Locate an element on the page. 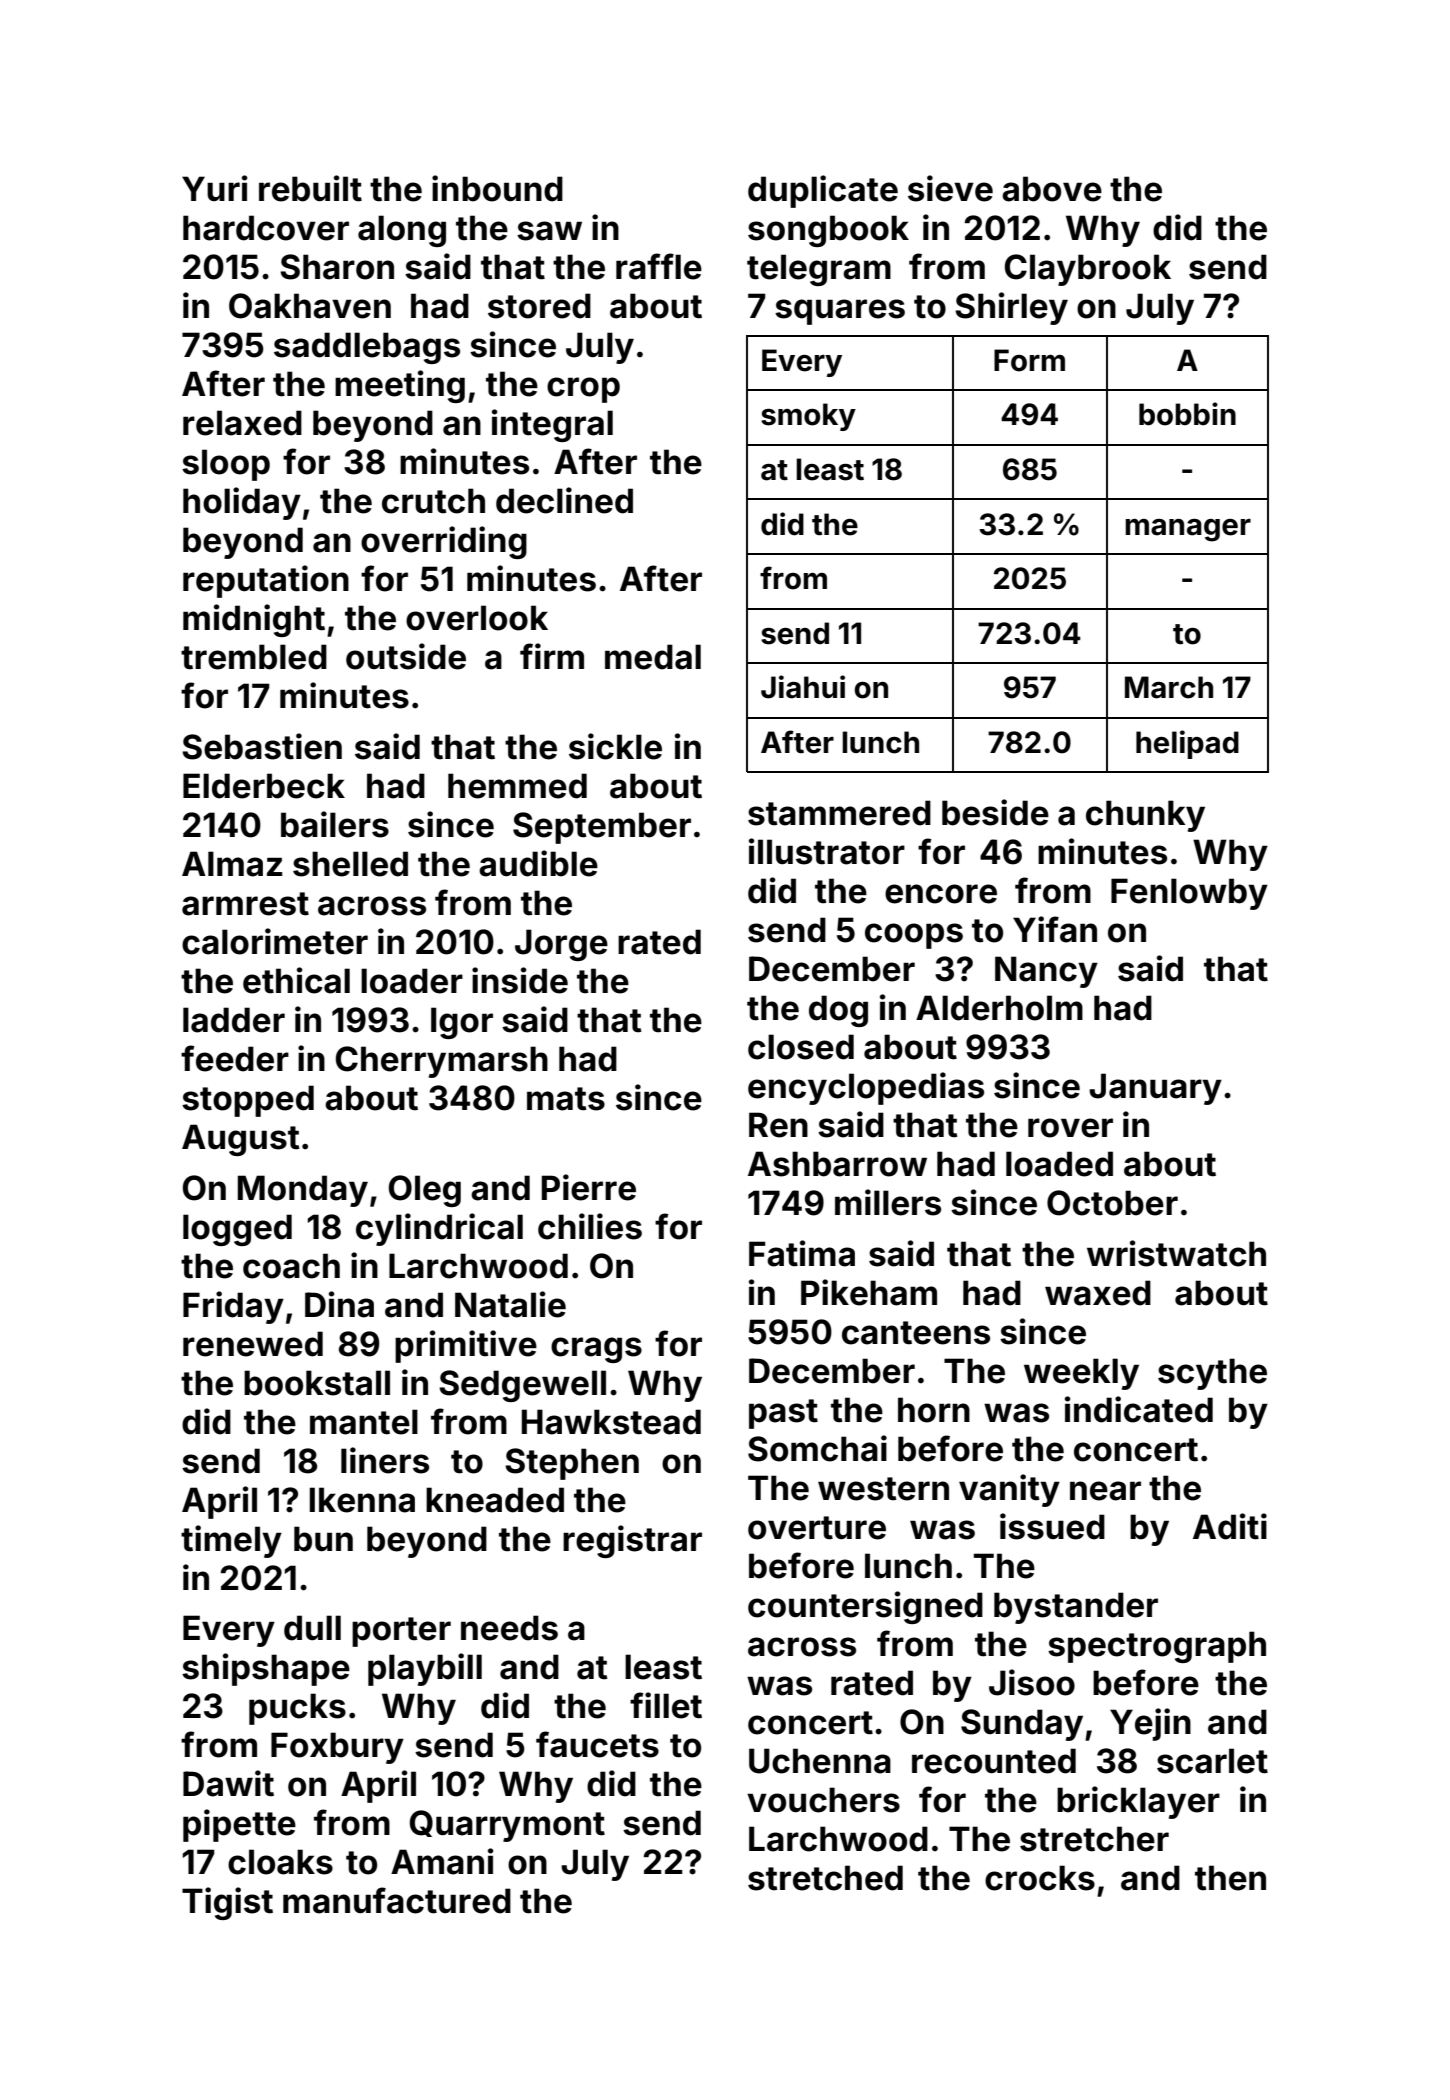 The height and width of the page is (2100, 1450). then is located at coordinates (1230, 1878).
